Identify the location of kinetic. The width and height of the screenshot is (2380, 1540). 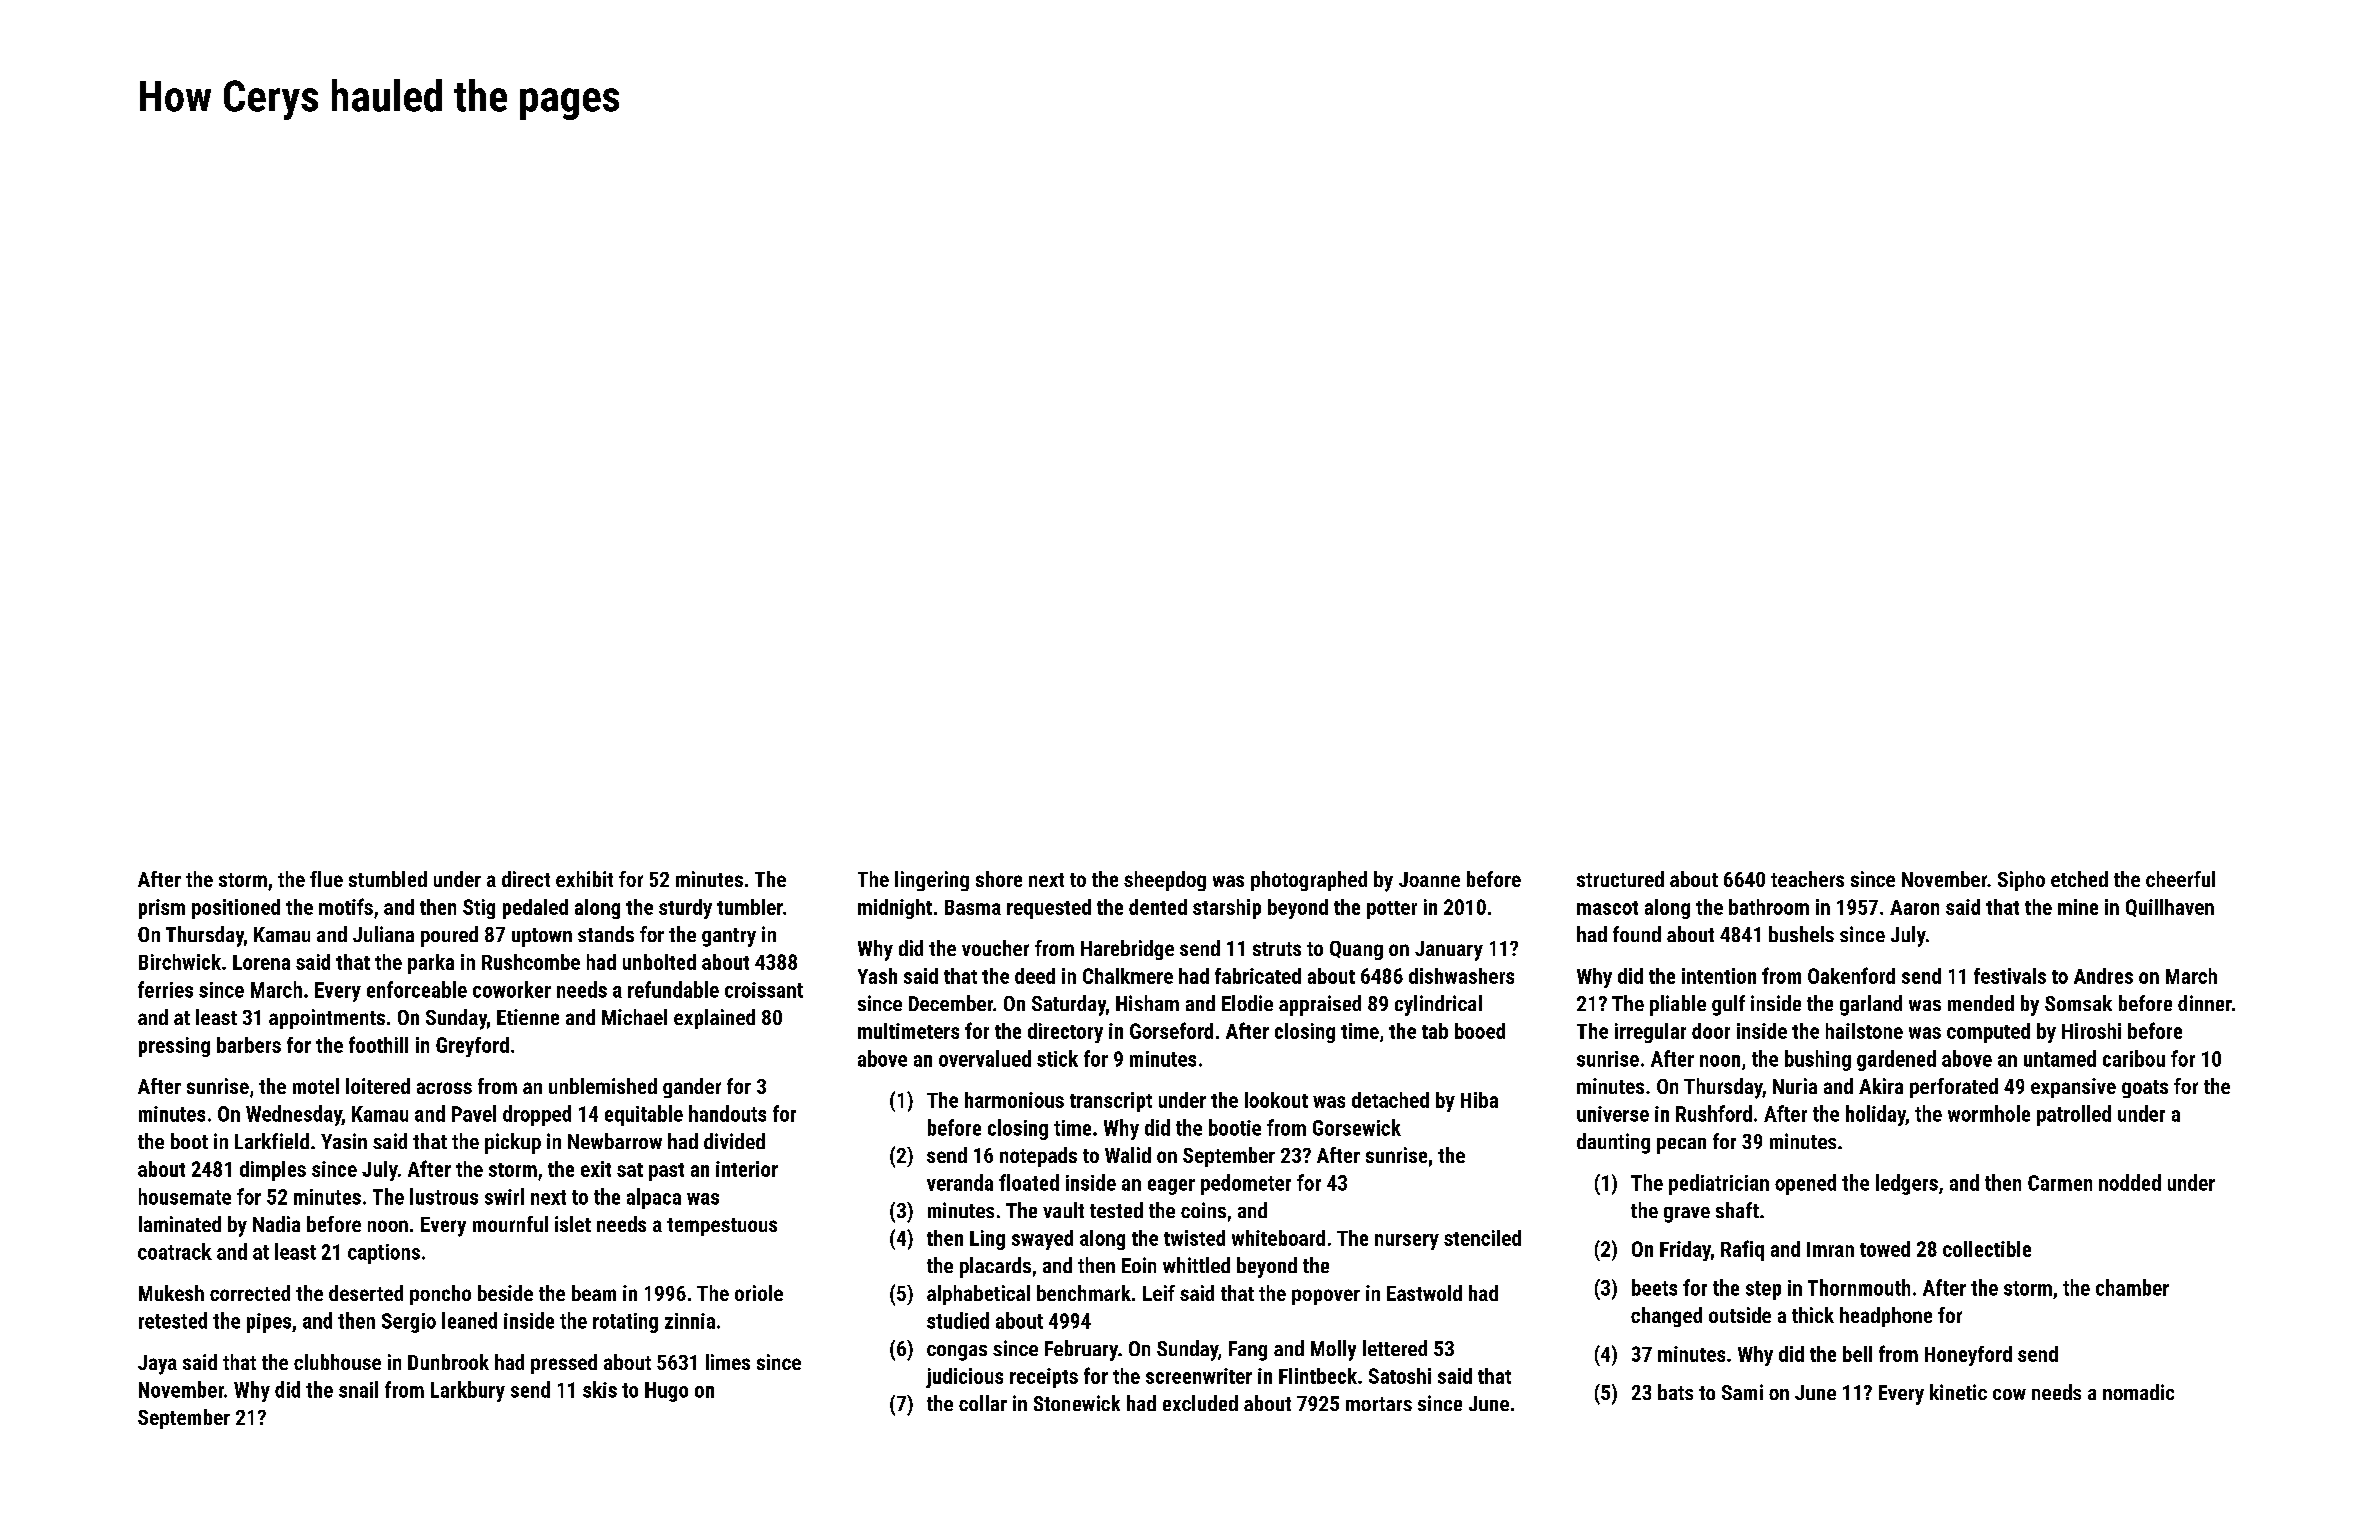
(1958, 1392).
